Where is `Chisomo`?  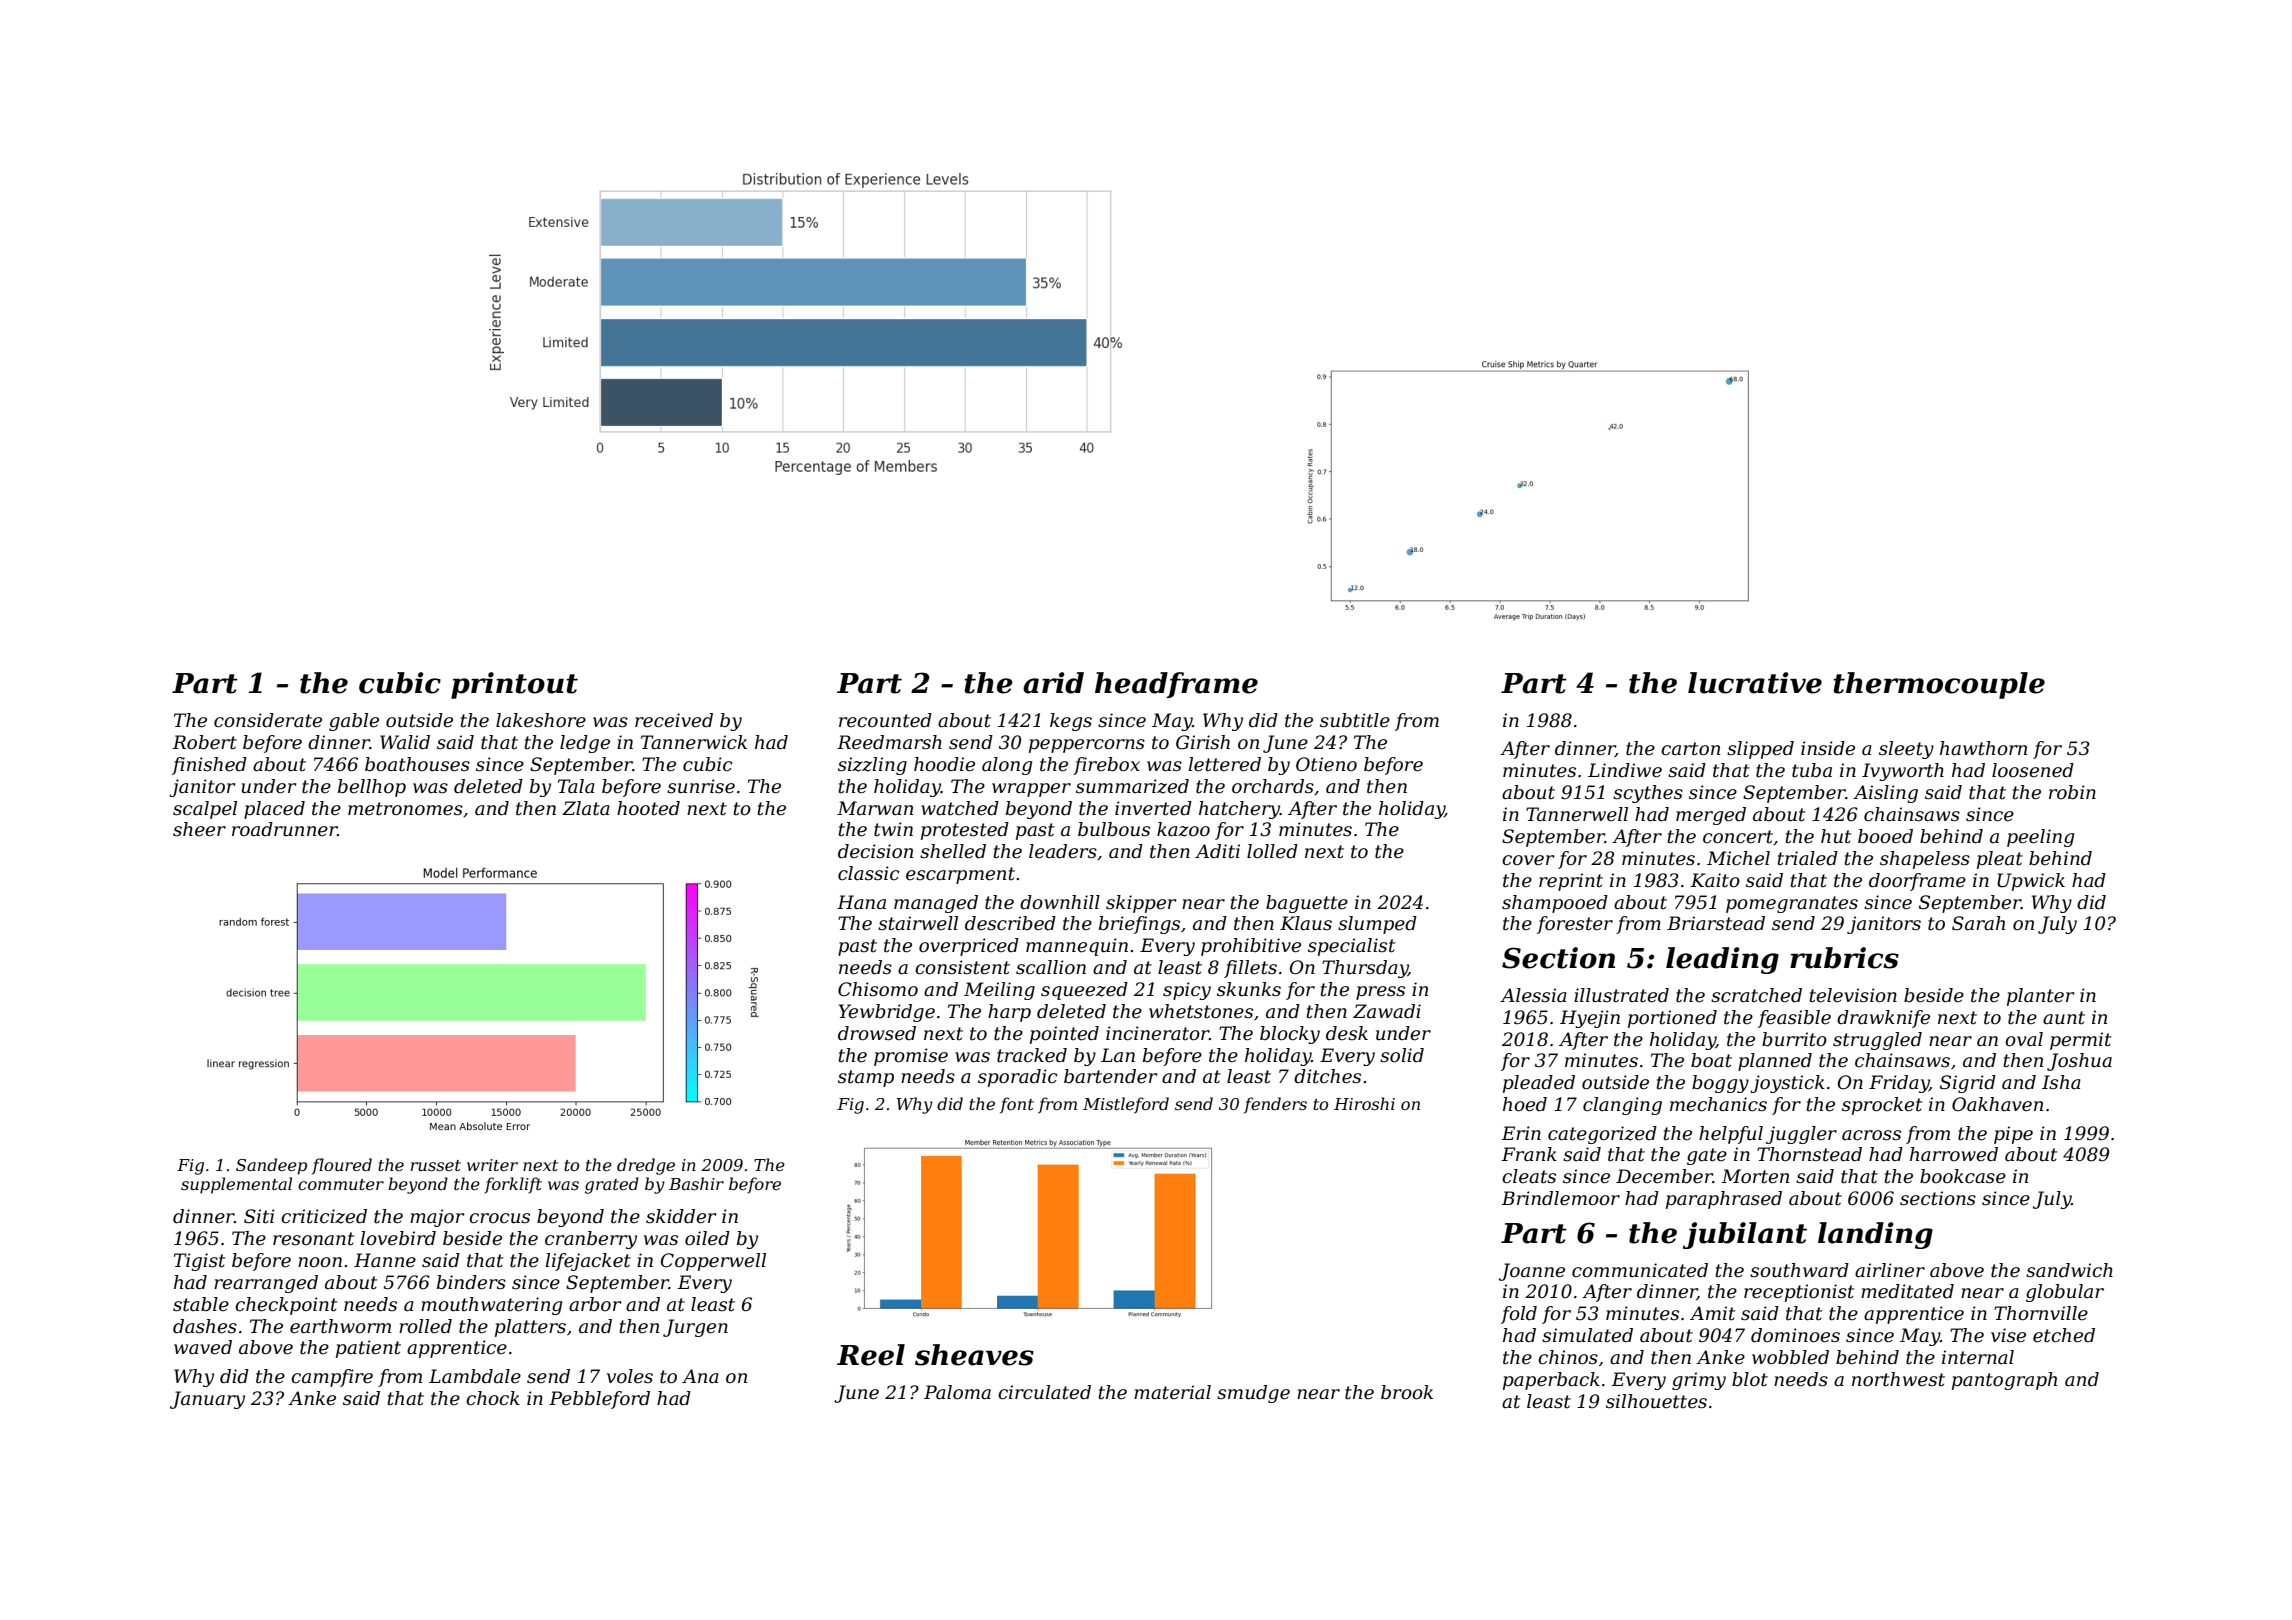 Chisomo is located at coordinates (878, 989).
